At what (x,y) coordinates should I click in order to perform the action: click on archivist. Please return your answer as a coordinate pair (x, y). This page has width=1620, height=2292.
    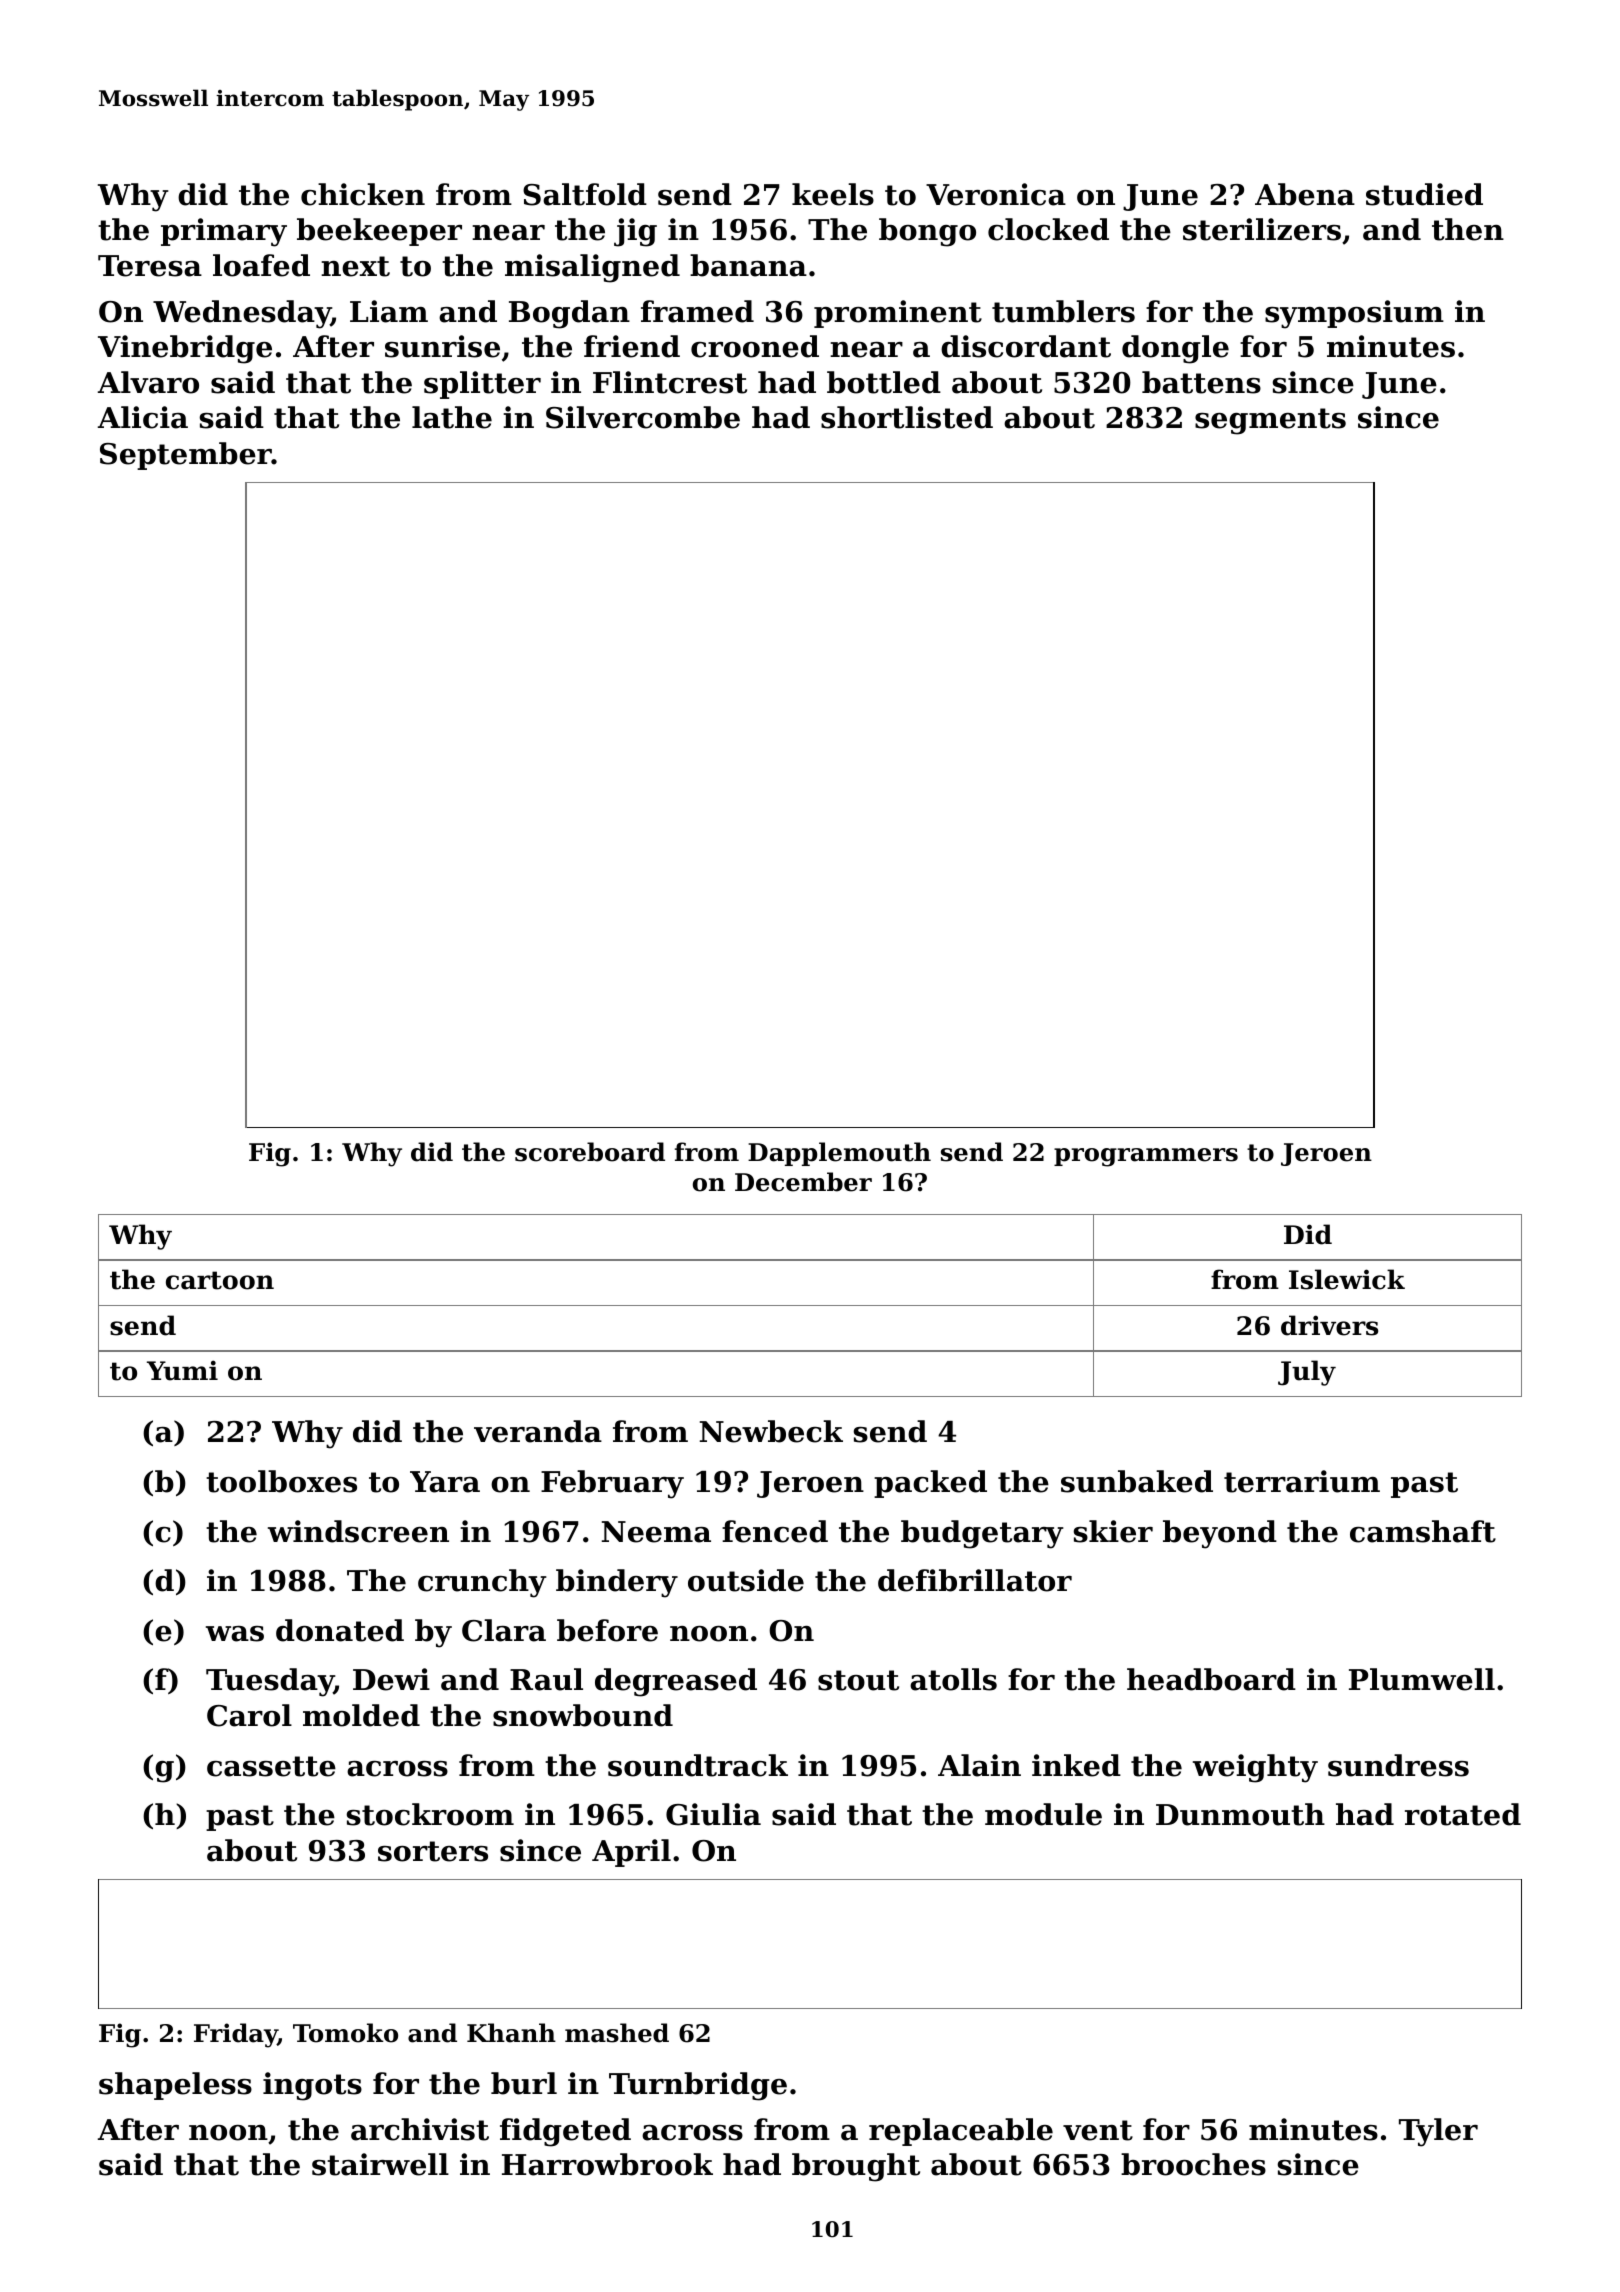
    Looking at the image, I should click on (420, 2129).
